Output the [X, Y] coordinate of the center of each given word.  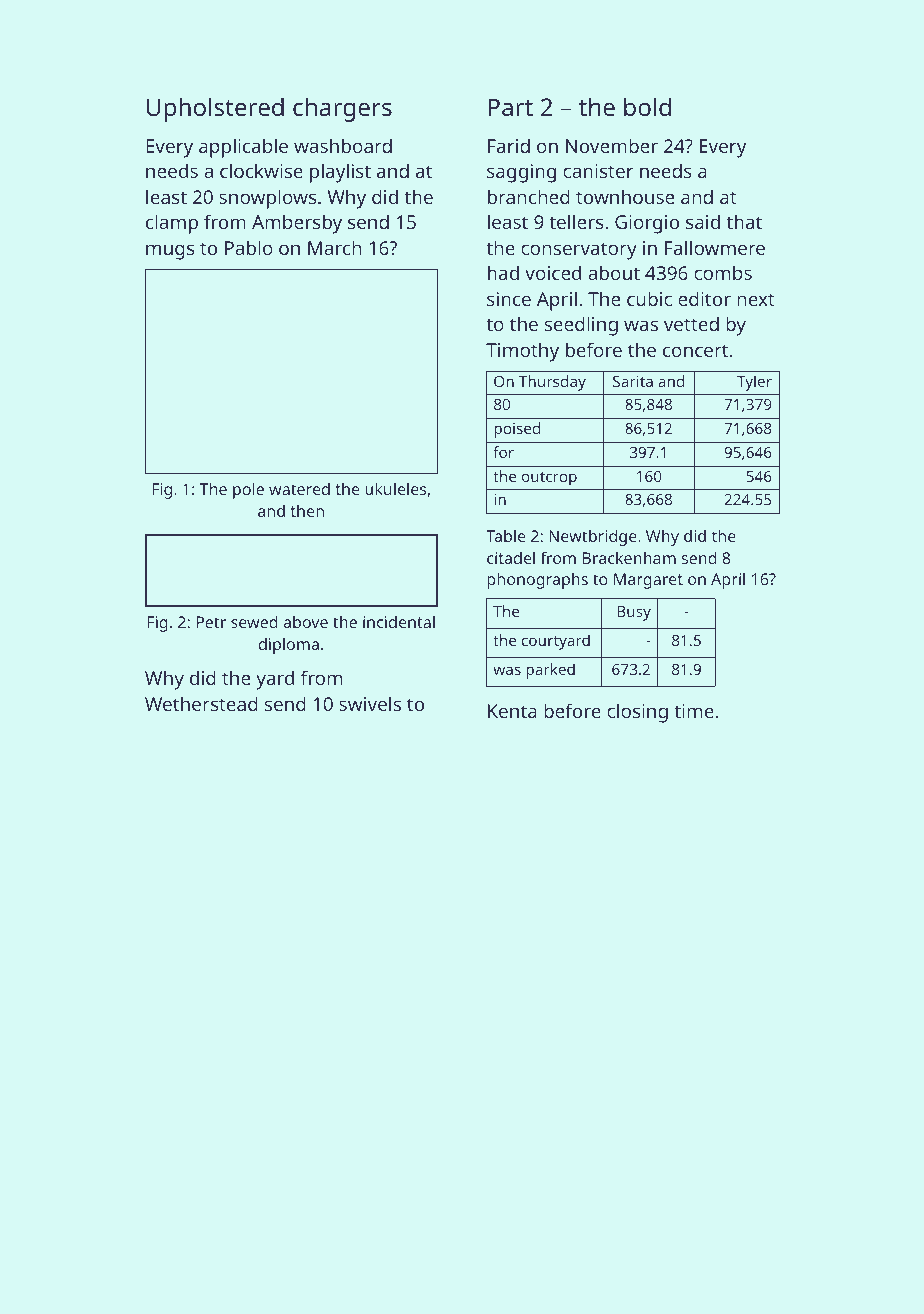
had [503, 272]
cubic [649, 298]
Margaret [648, 581]
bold [647, 106]
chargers [342, 109]
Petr [211, 622]
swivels [370, 703]
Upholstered [215, 109]
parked [550, 671]
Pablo [249, 247]
